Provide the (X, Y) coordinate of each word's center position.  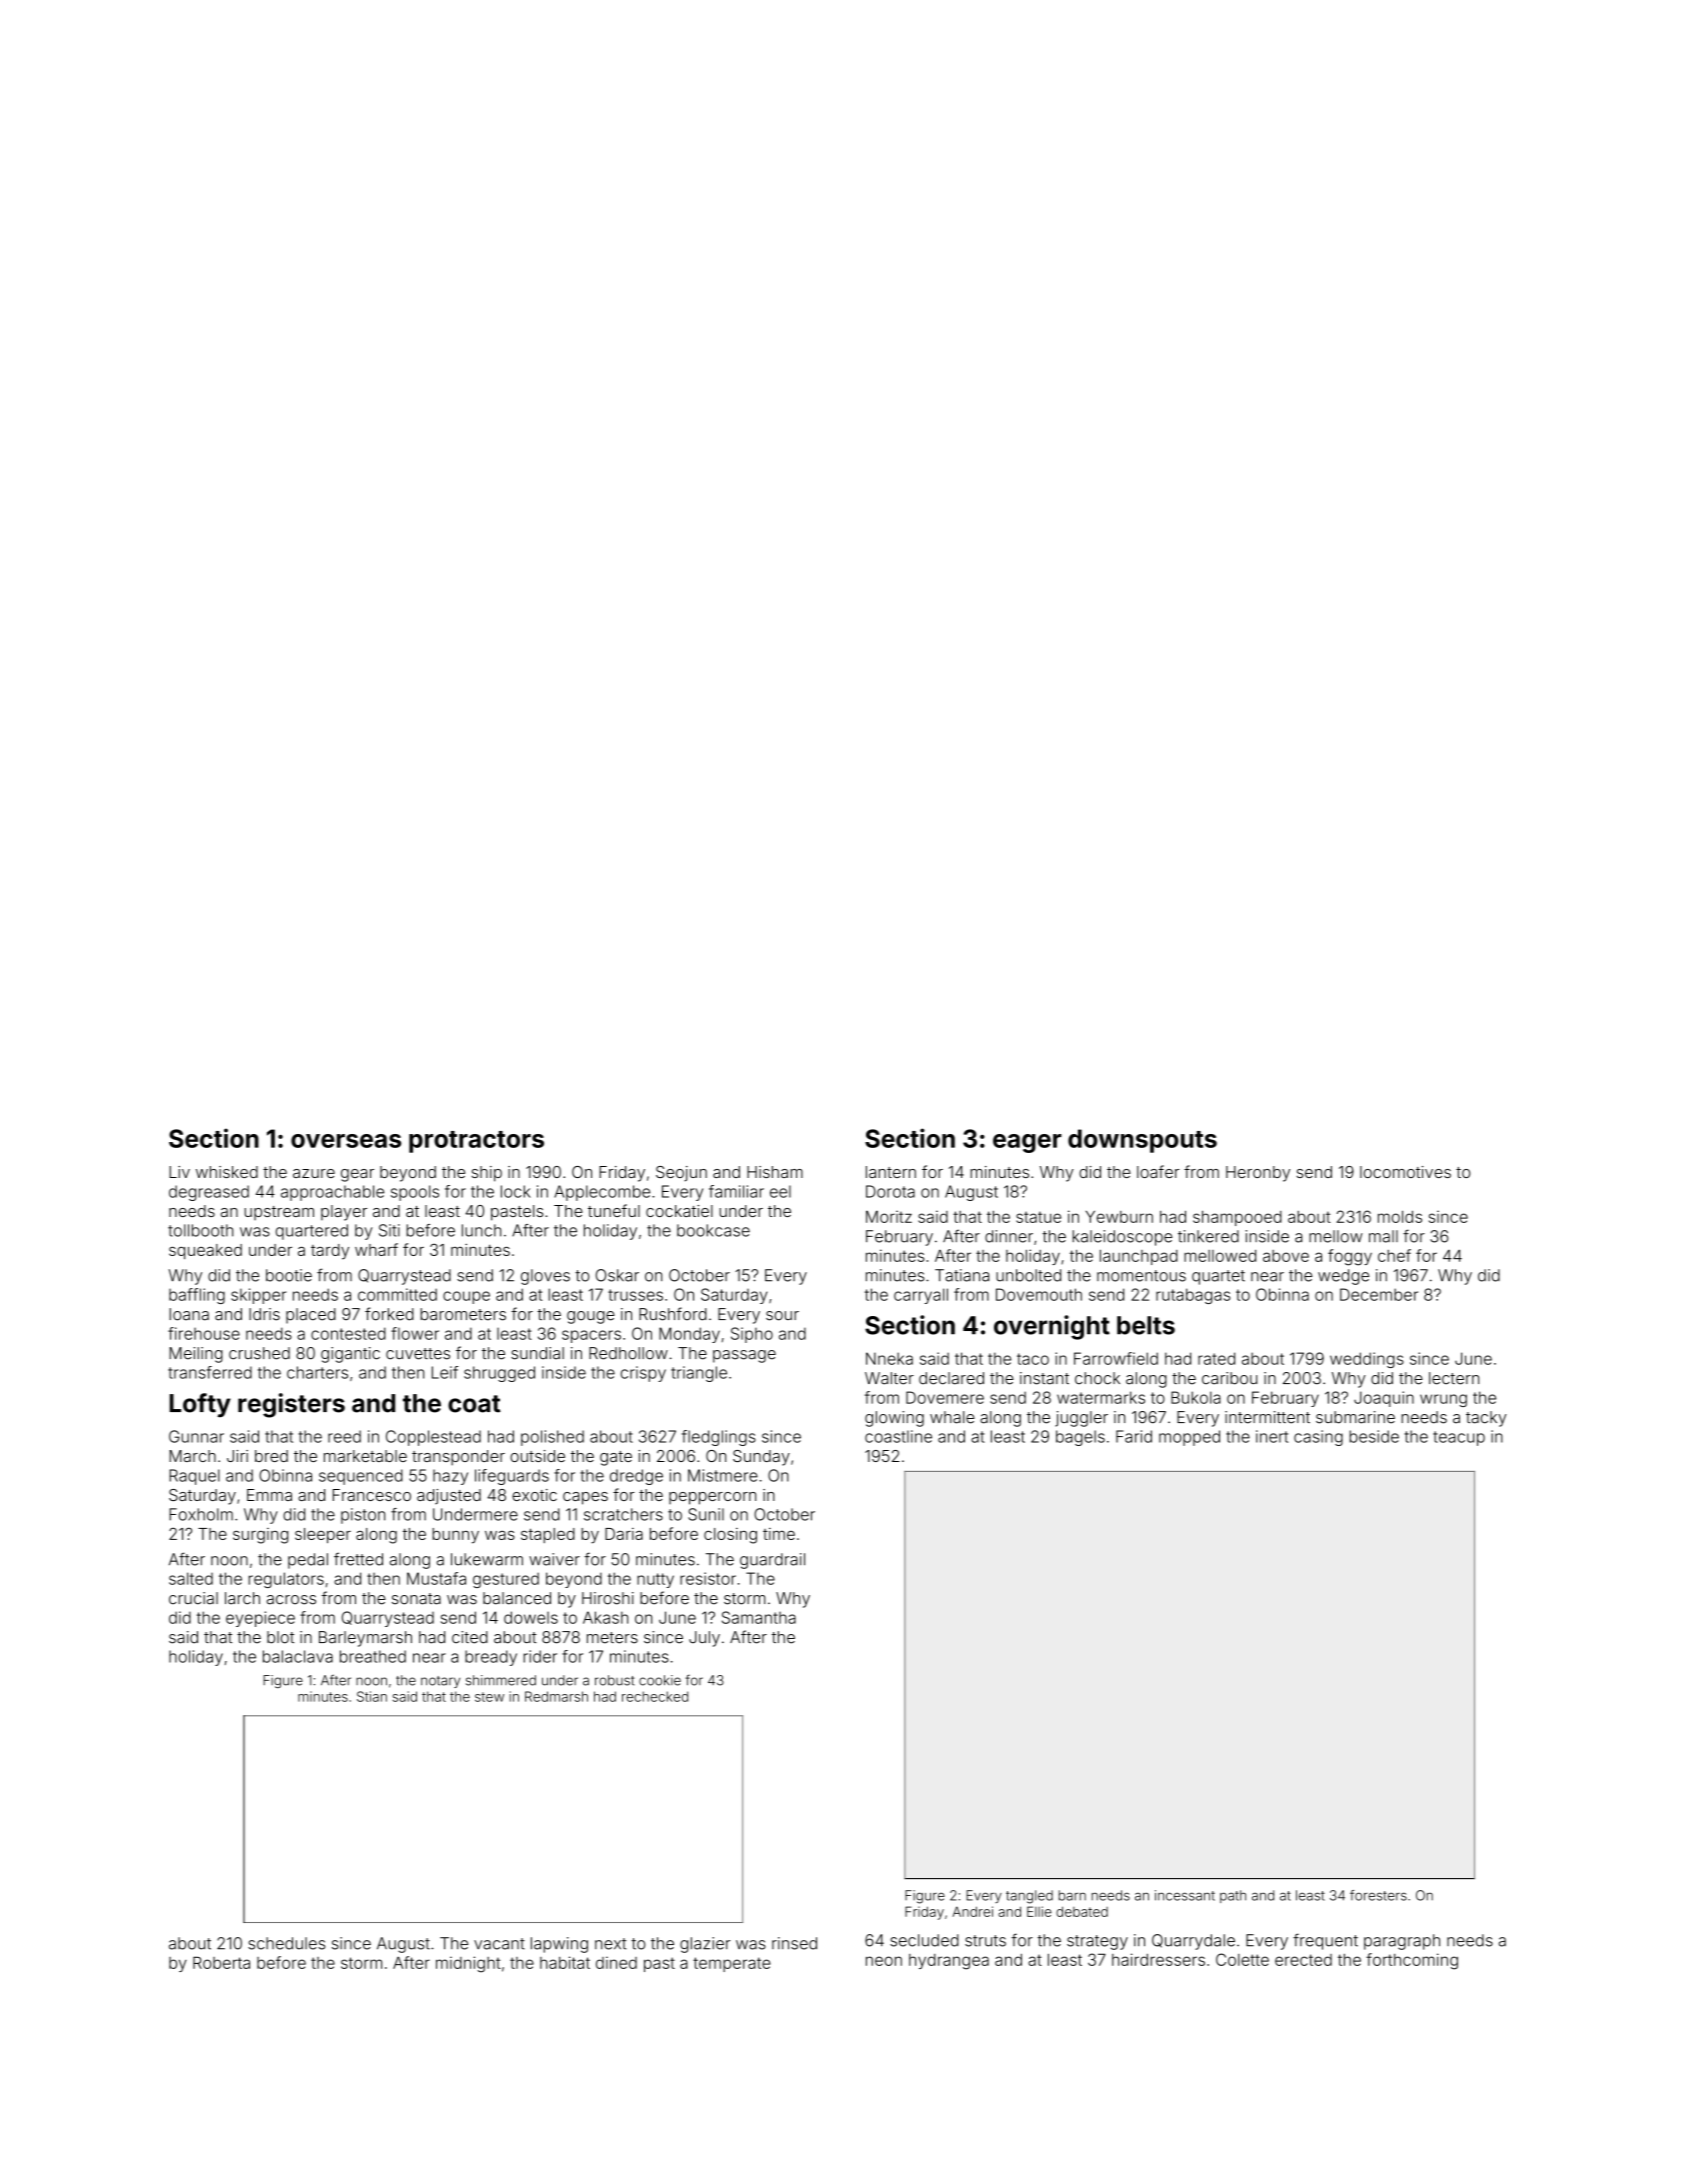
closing (730, 1536)
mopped (1189, 1438)
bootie (289, 1275)
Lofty (200, 1405)
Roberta (221, 1962)
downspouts (1142, 1141)
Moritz (889, 1216)
